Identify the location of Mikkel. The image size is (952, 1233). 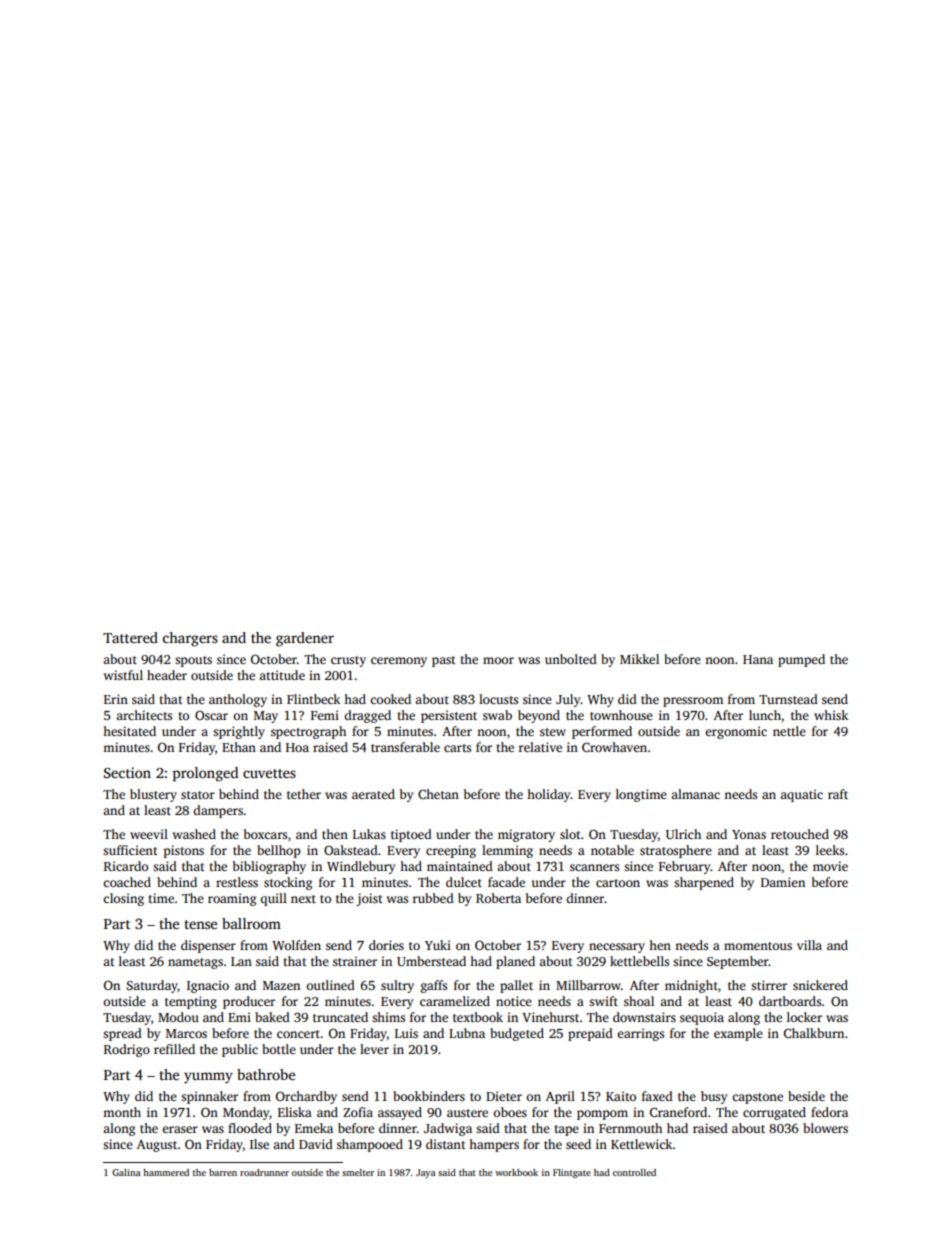
(639, 659).
